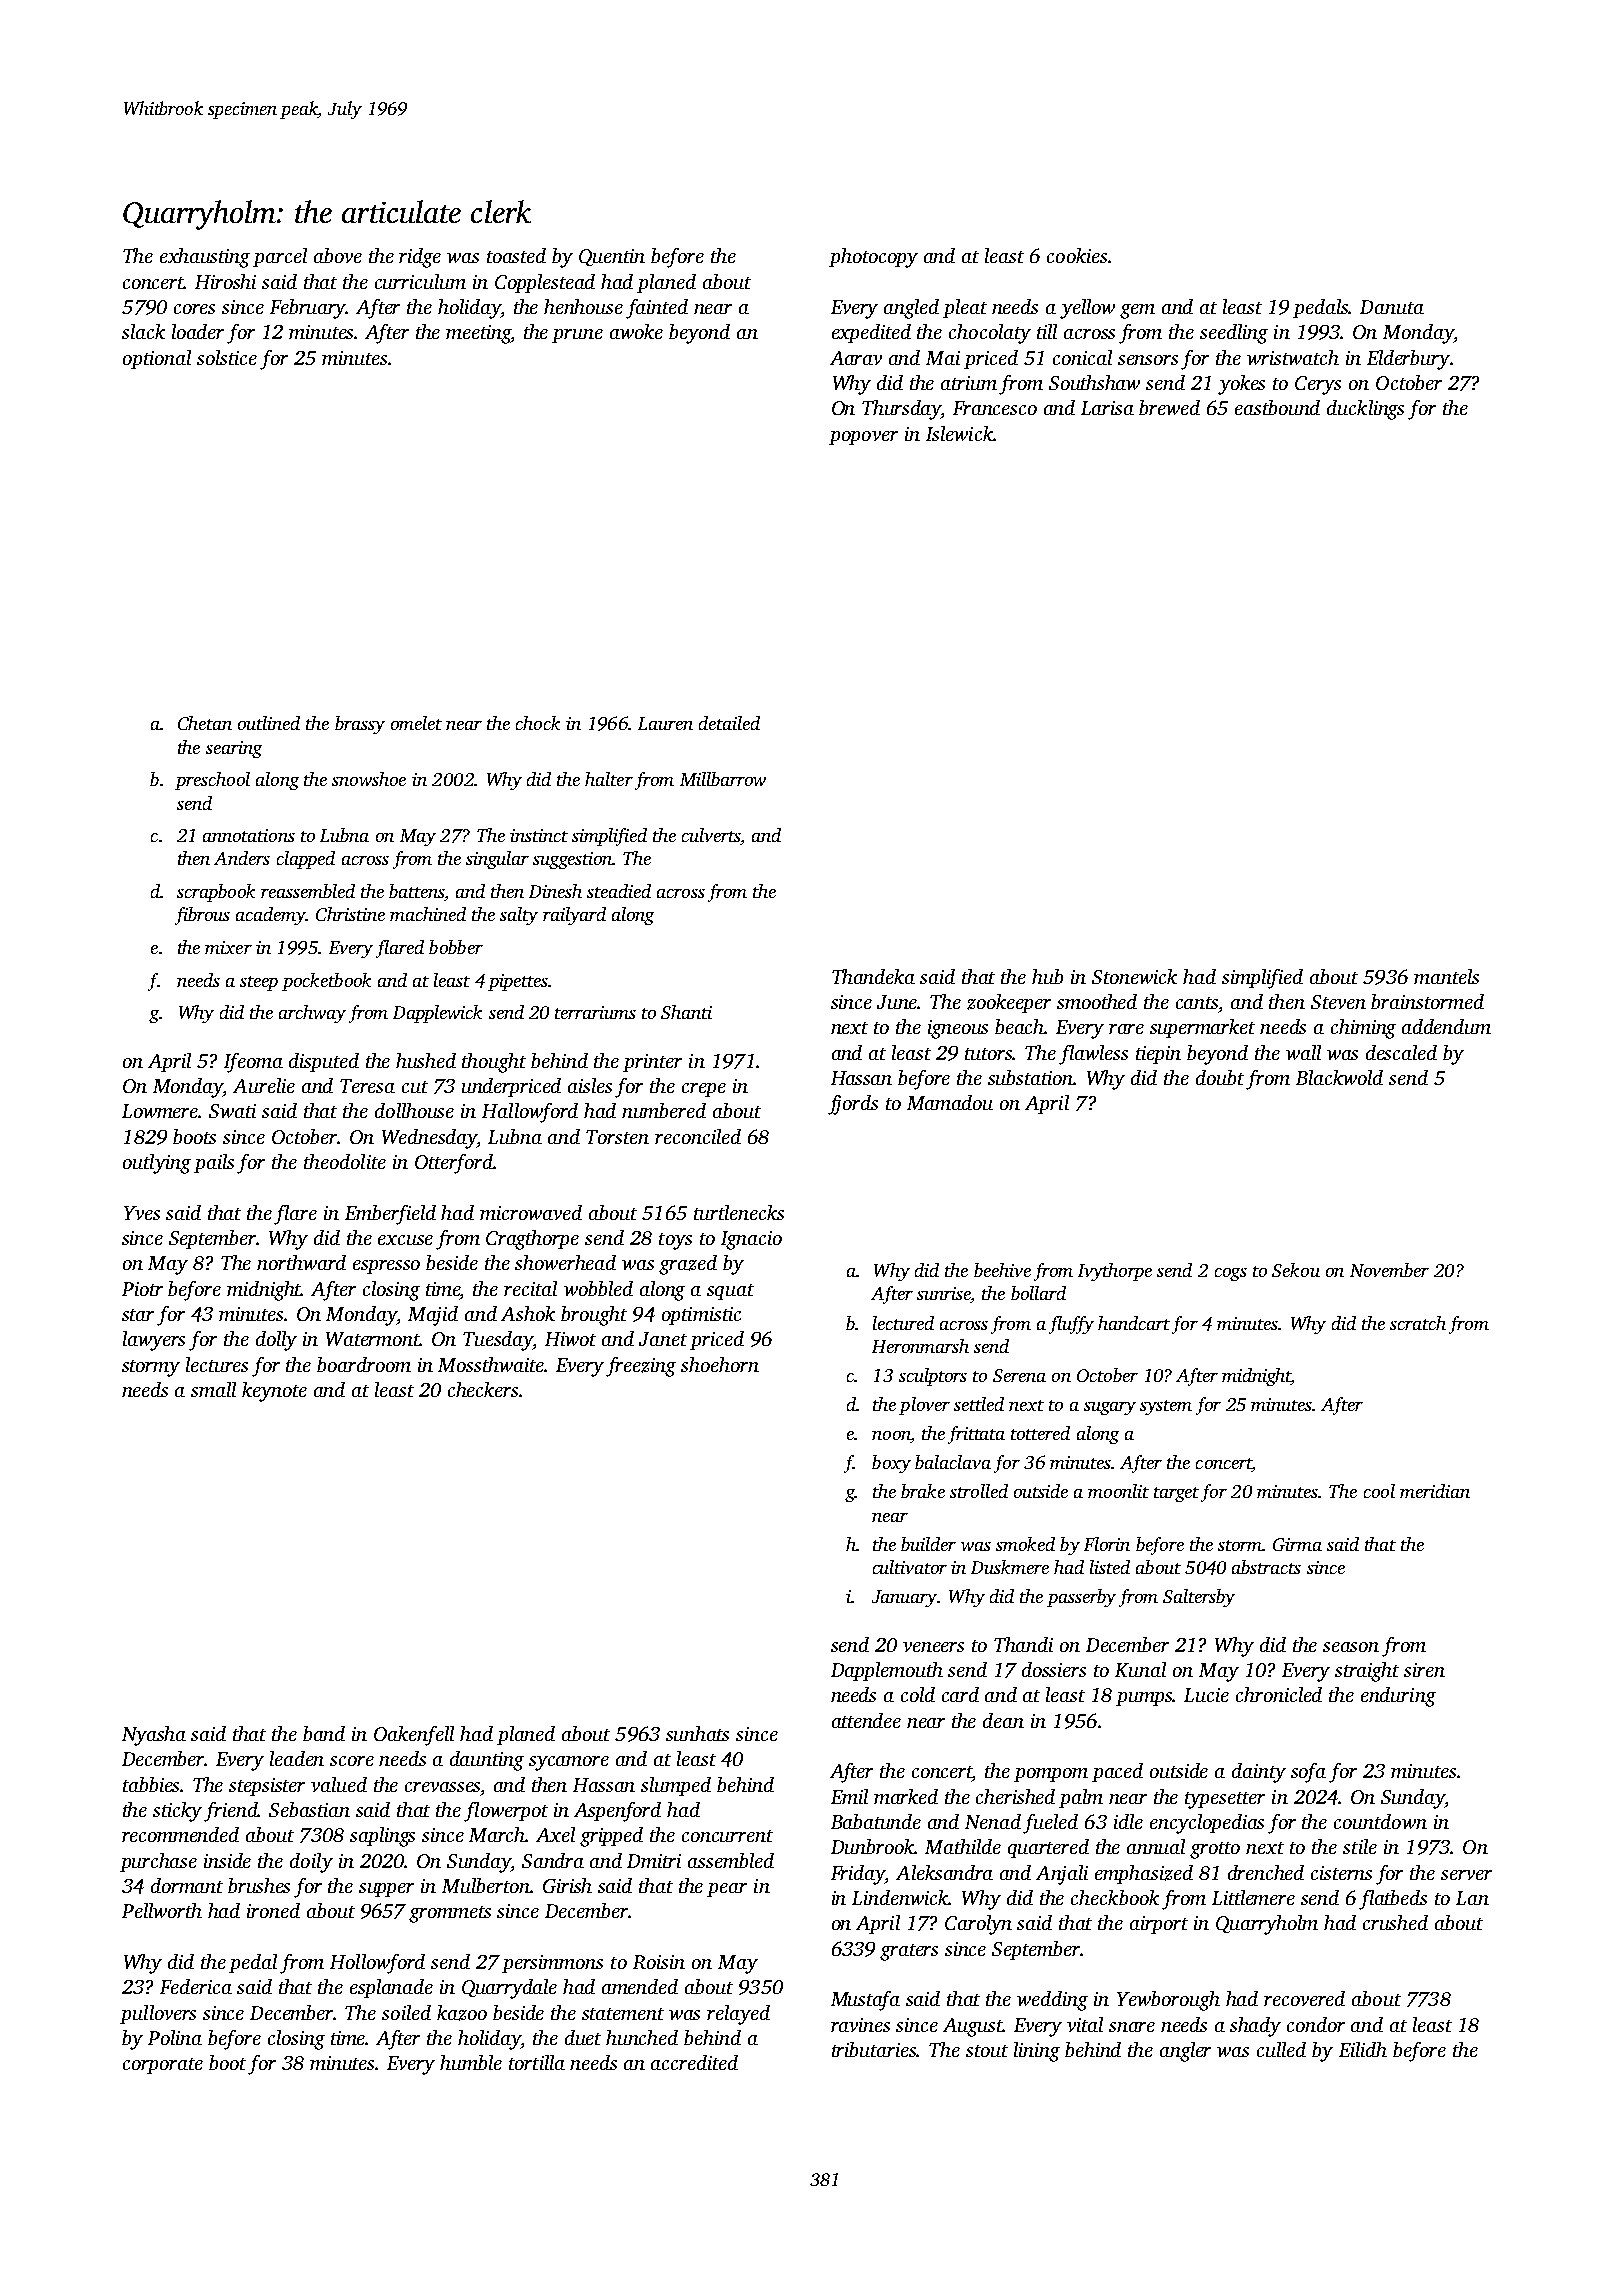  Describe the element at coordinates (367, 1086) in the image. I see `Teresa` at that location.
